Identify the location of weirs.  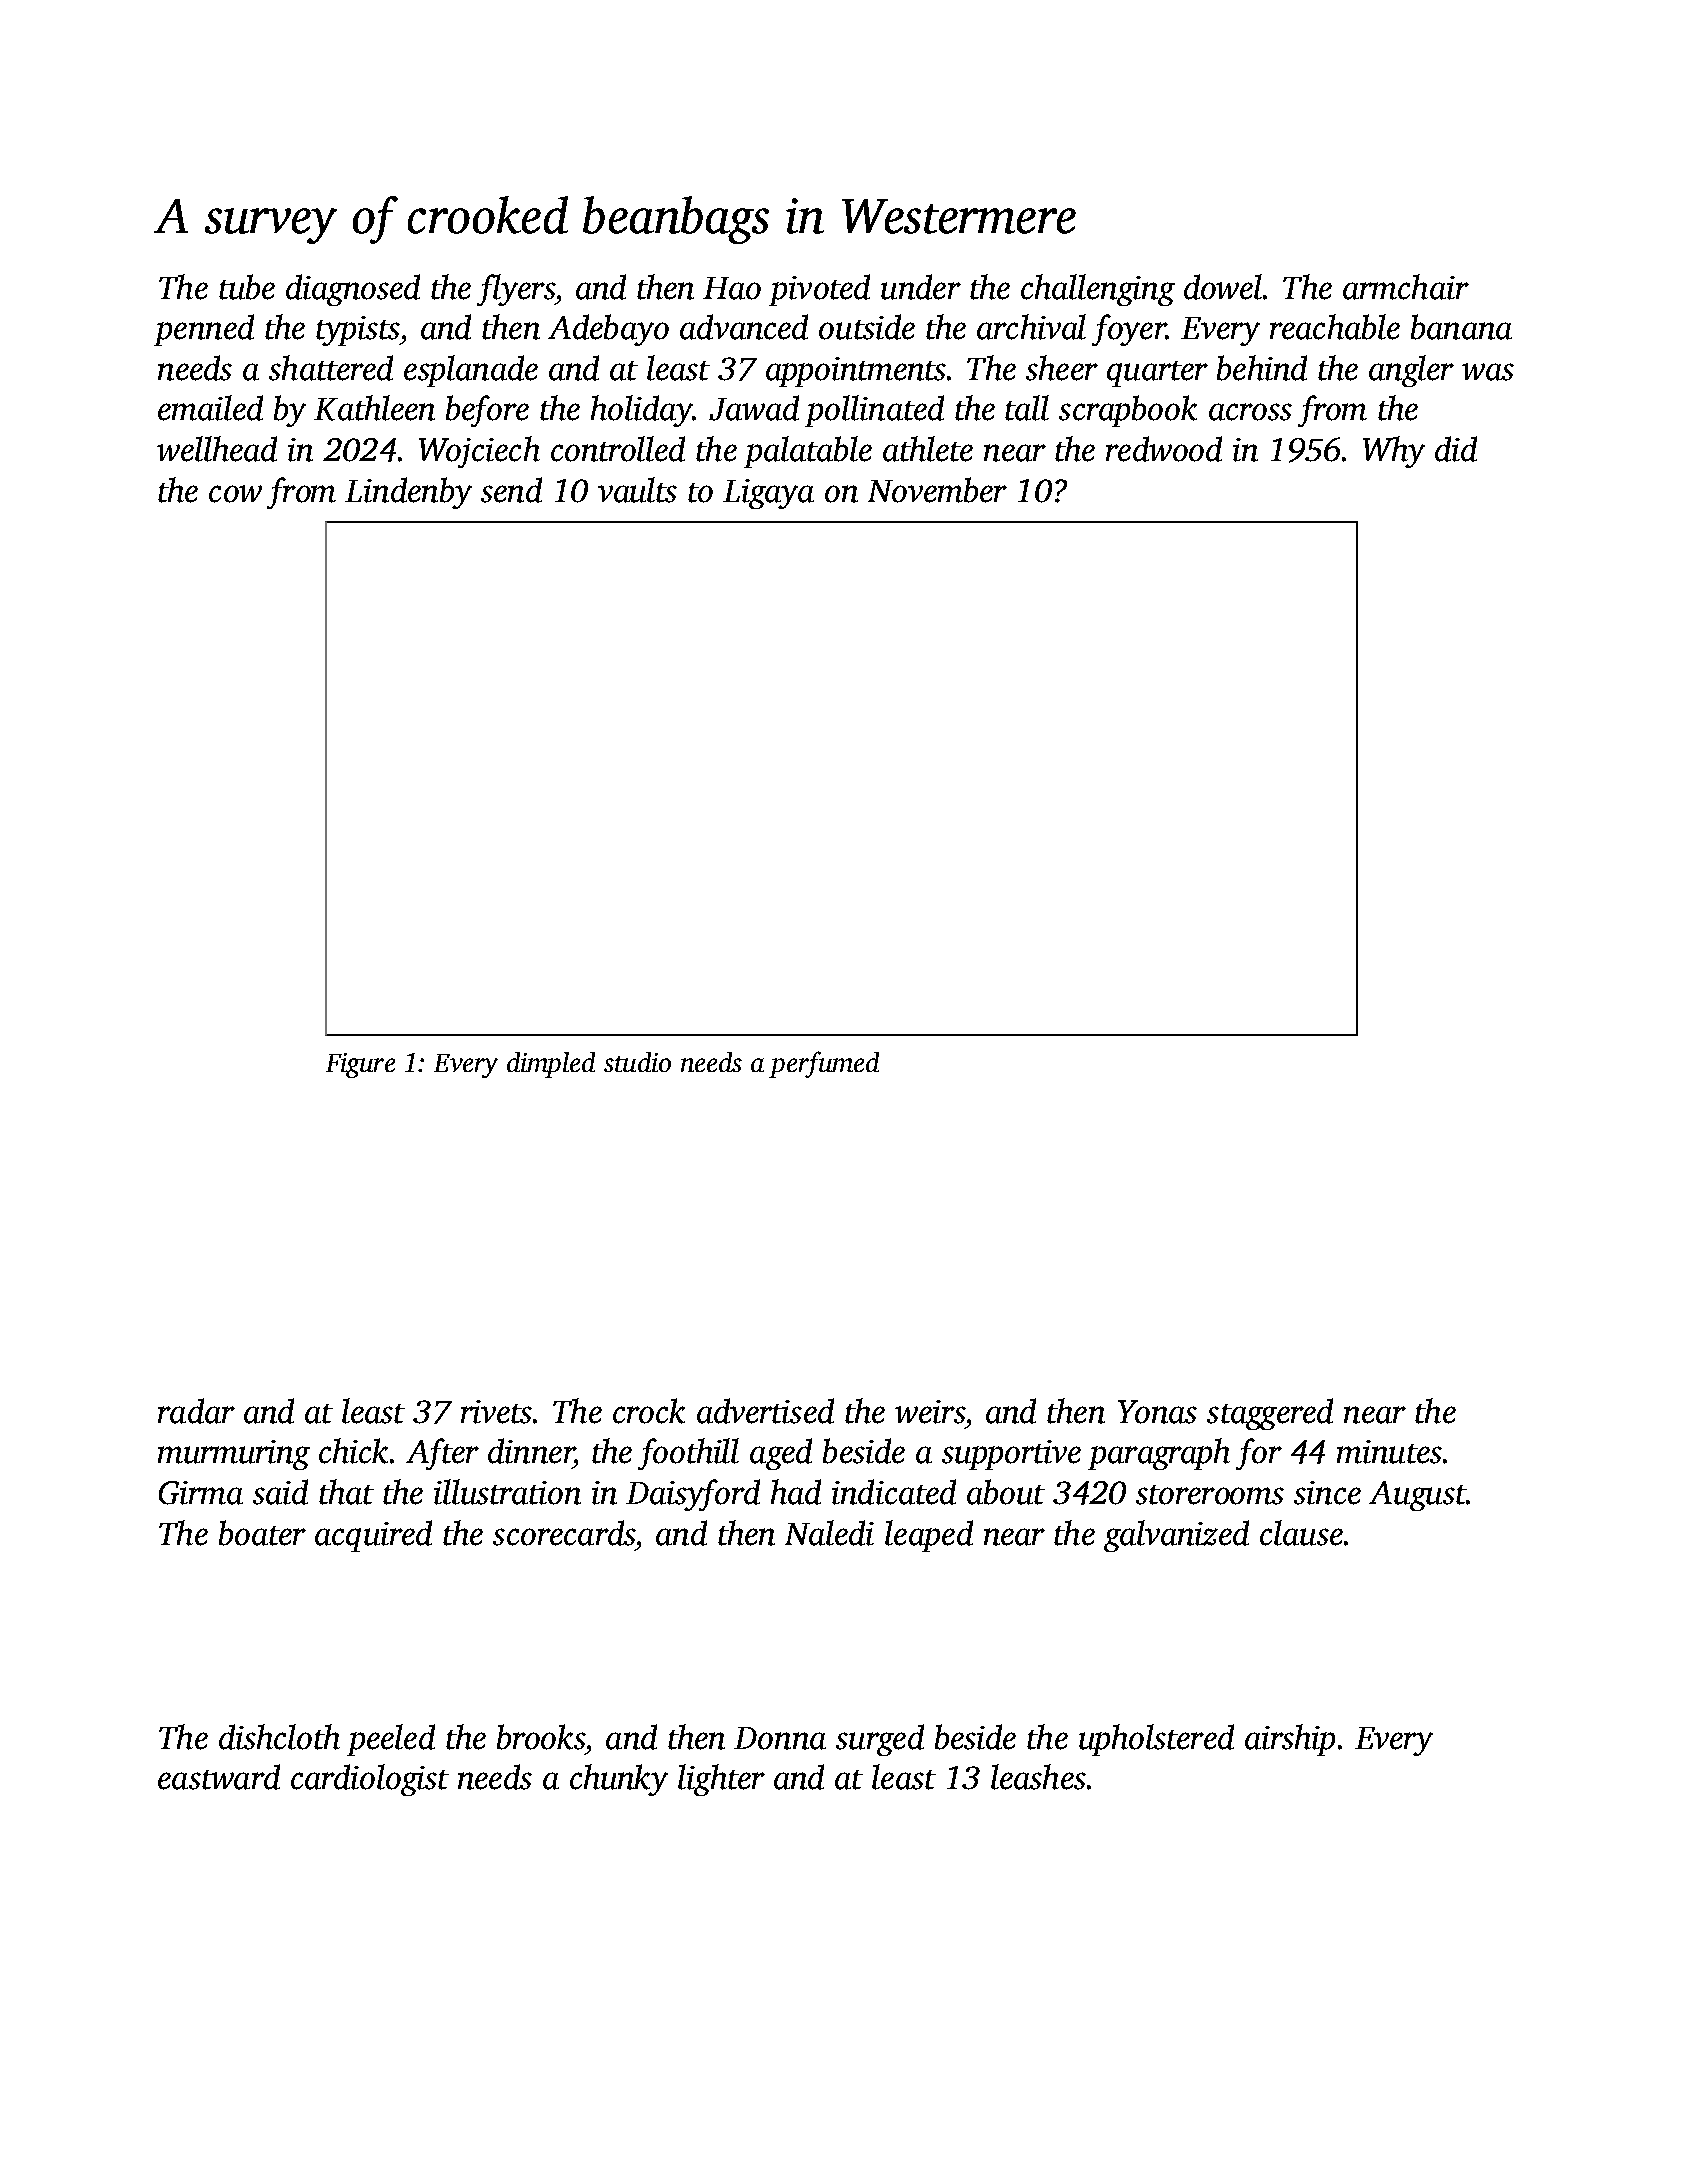
(929, 1412).
